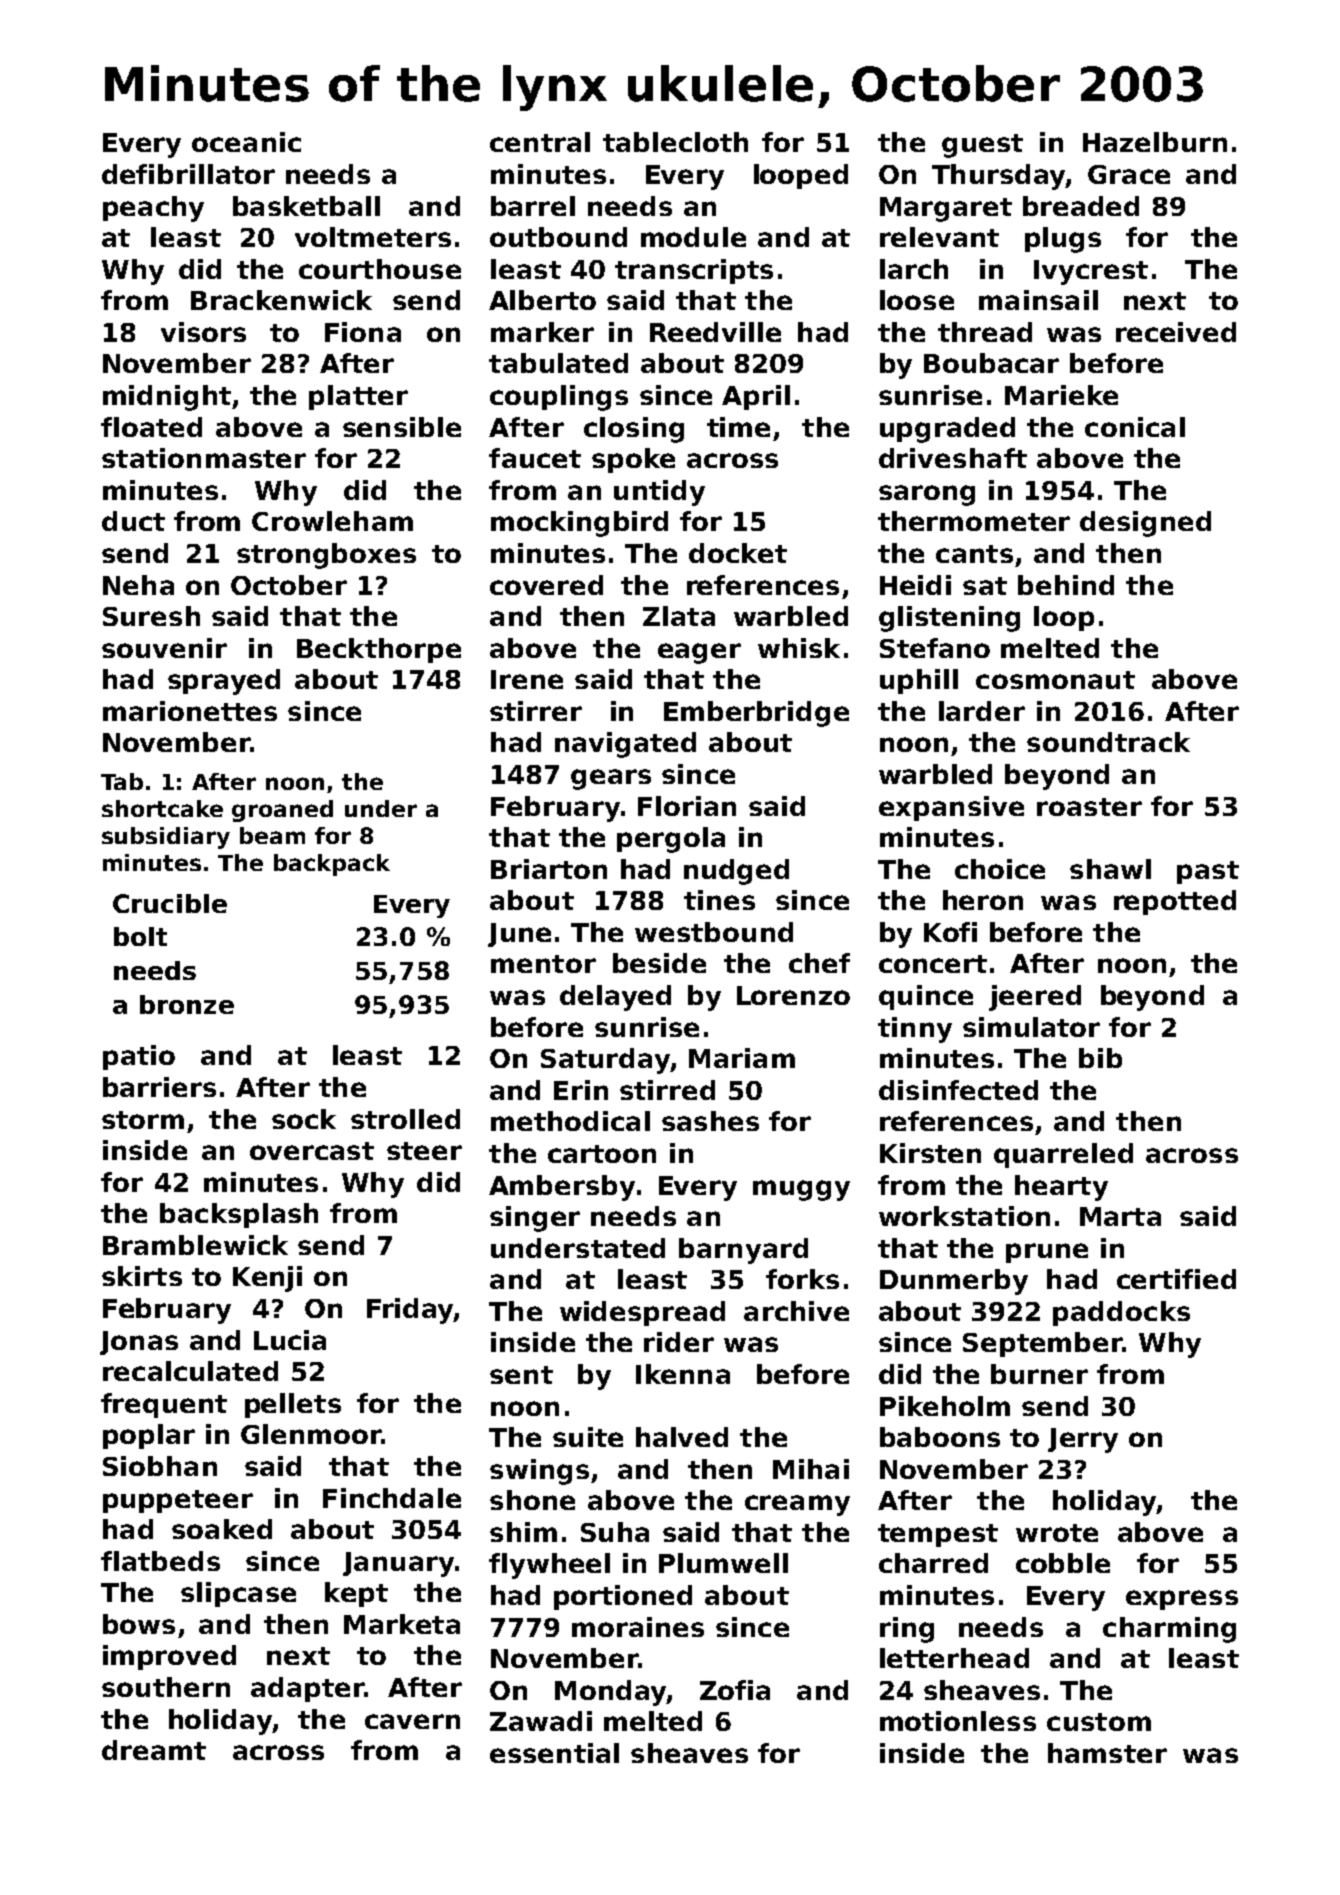 This screenshot has height=1895, width=1340. What do you see at coordinates (1129, 174) in the screenshot?
I see `Grace` at bounding box center [1129, 174].
